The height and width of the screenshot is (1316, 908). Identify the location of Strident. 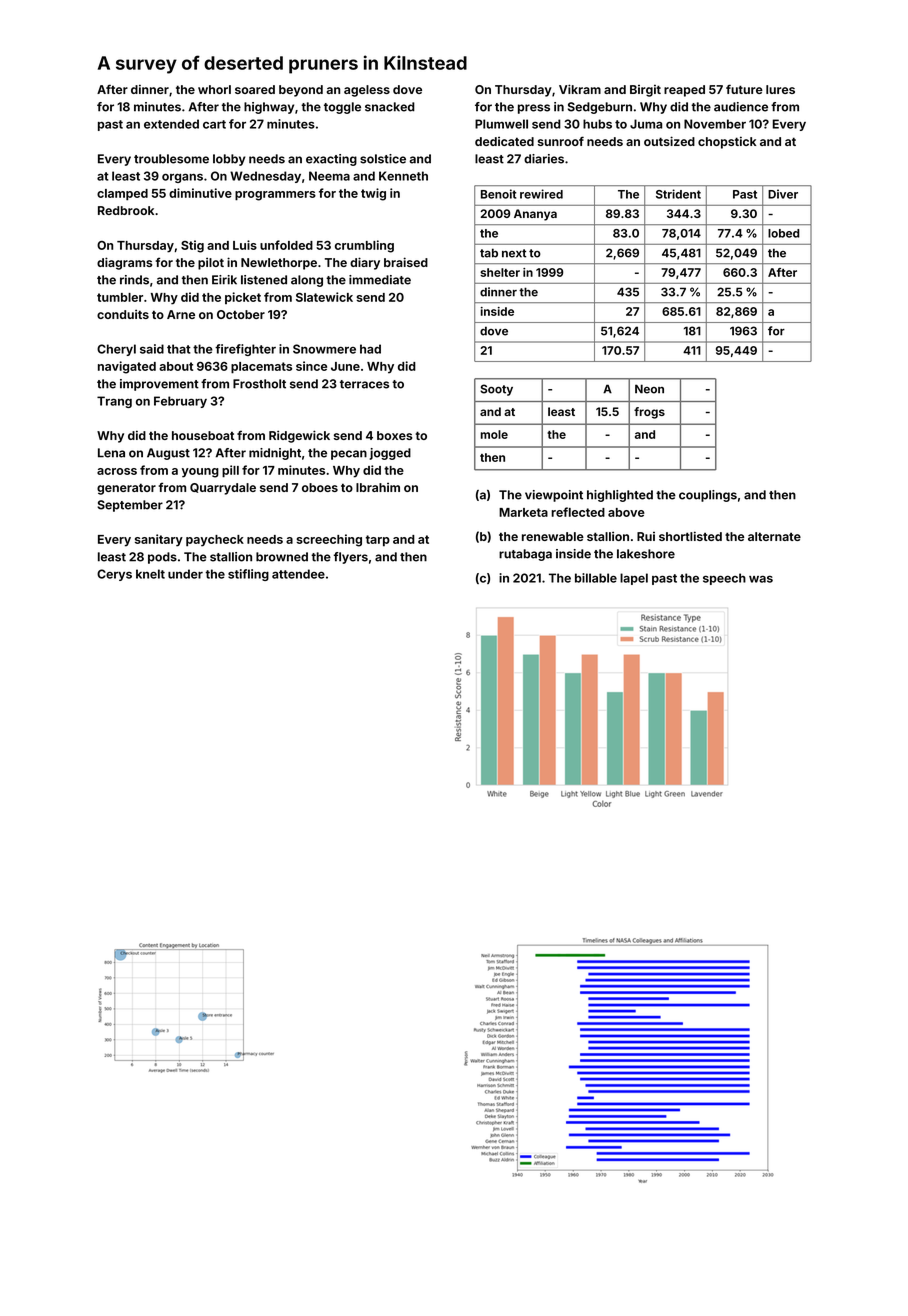
(678, 194).
